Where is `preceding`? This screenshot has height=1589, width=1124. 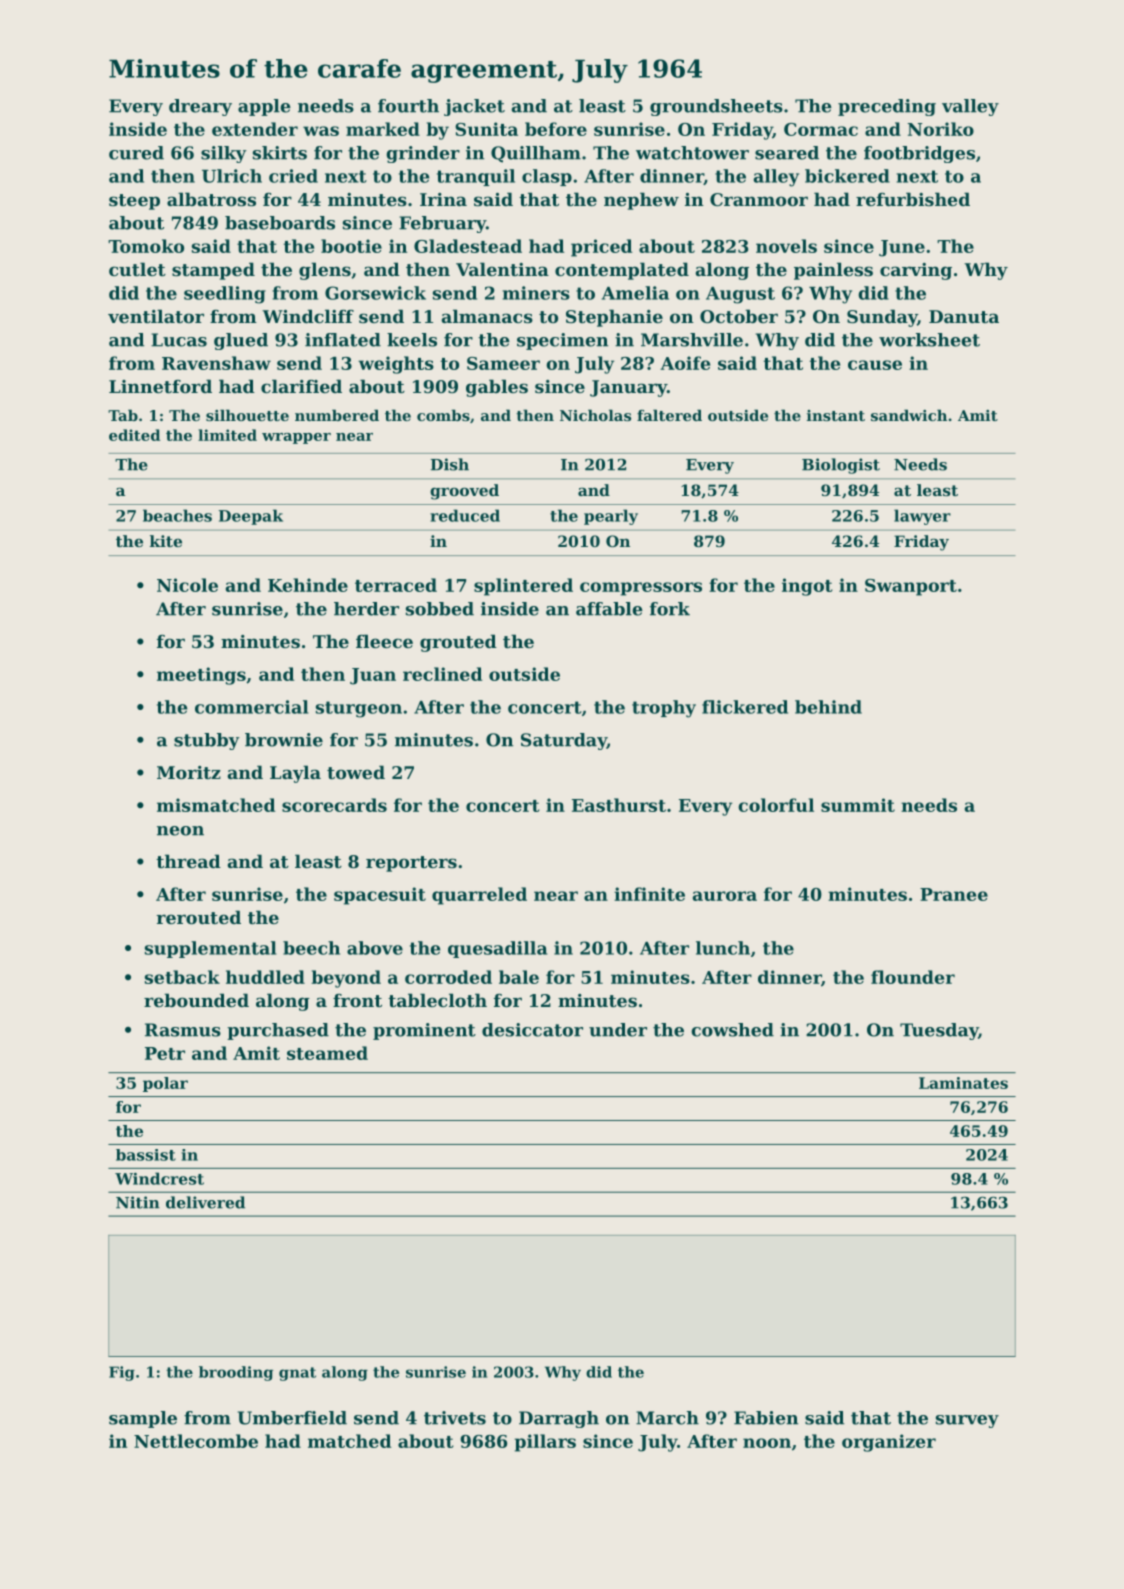 preceding is located at coordinates (887, 107).
